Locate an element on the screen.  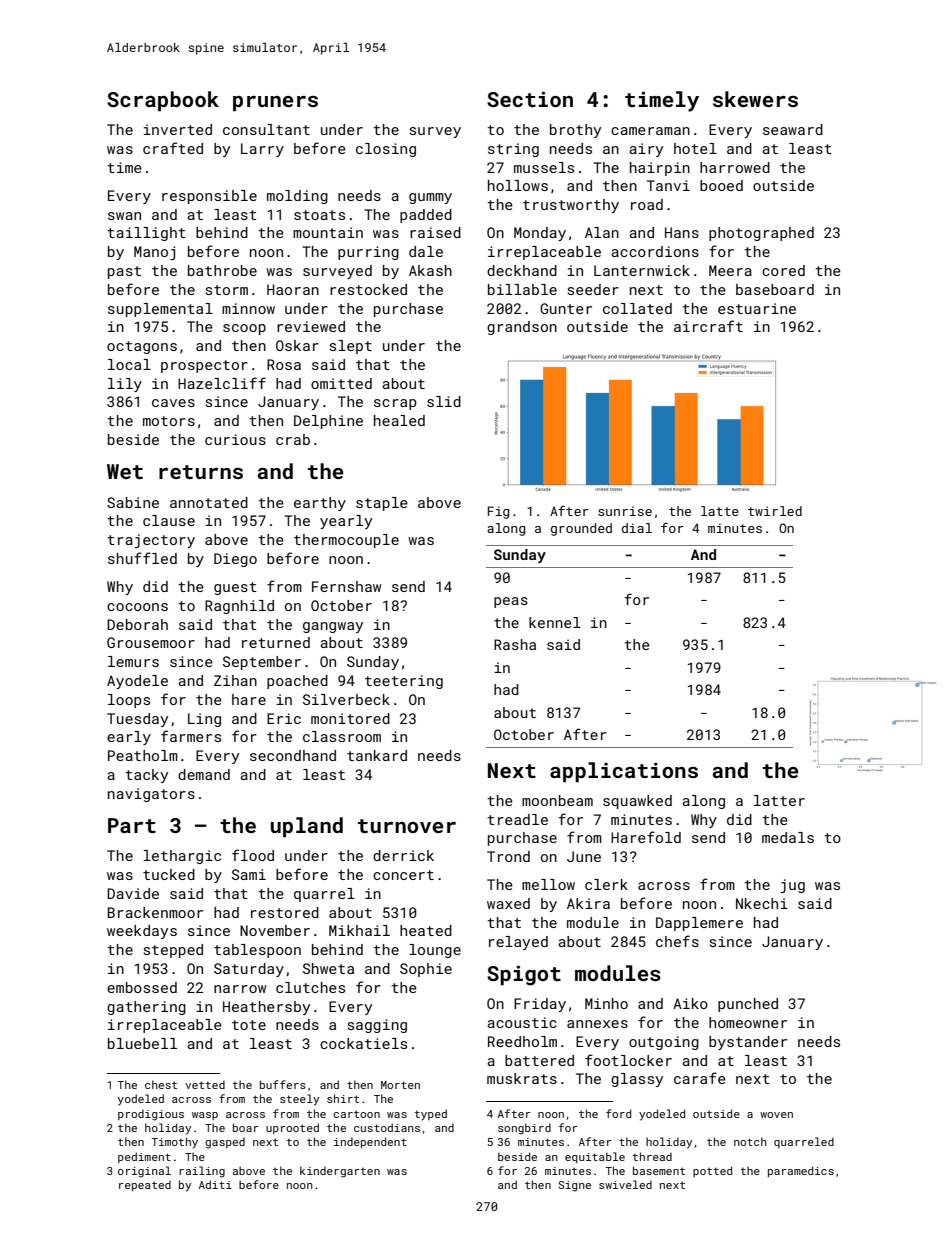
skewers is located at coordinates (755, 99).
